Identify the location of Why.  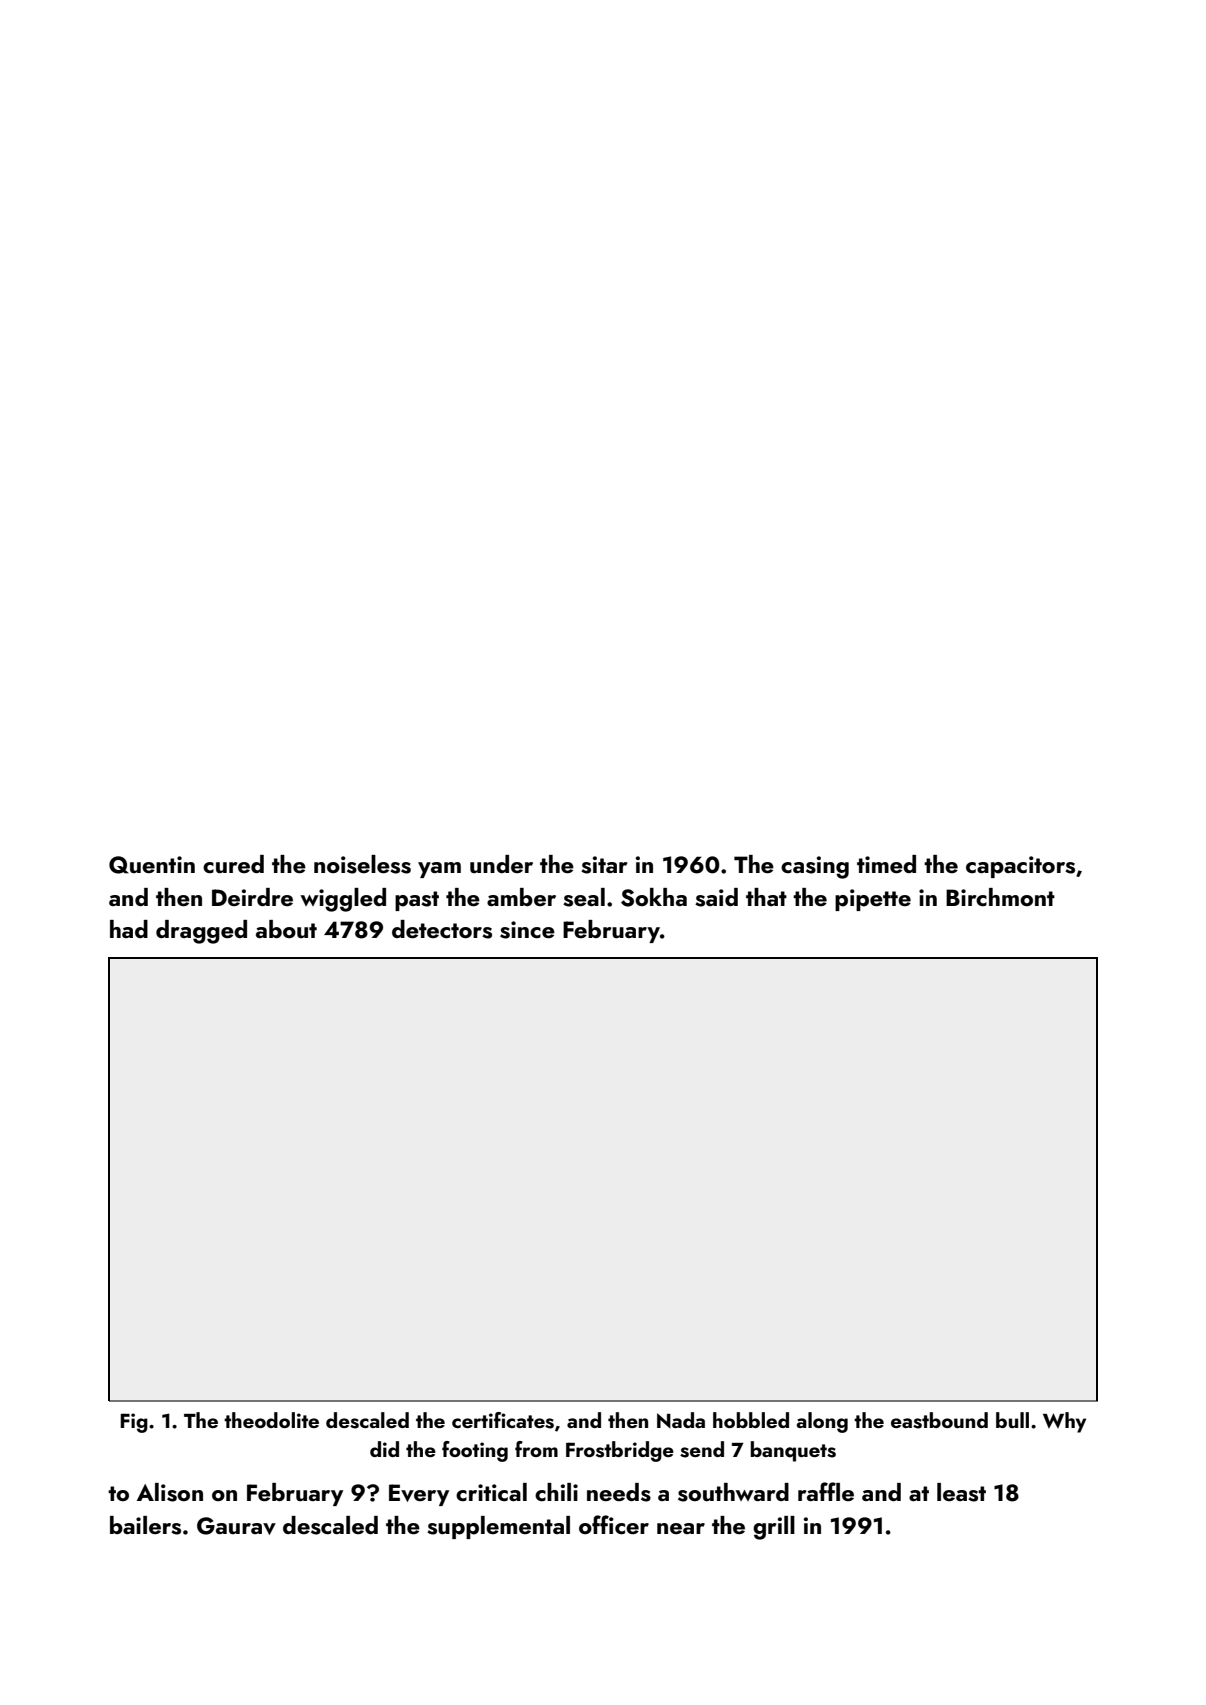
(1064, 1422).
